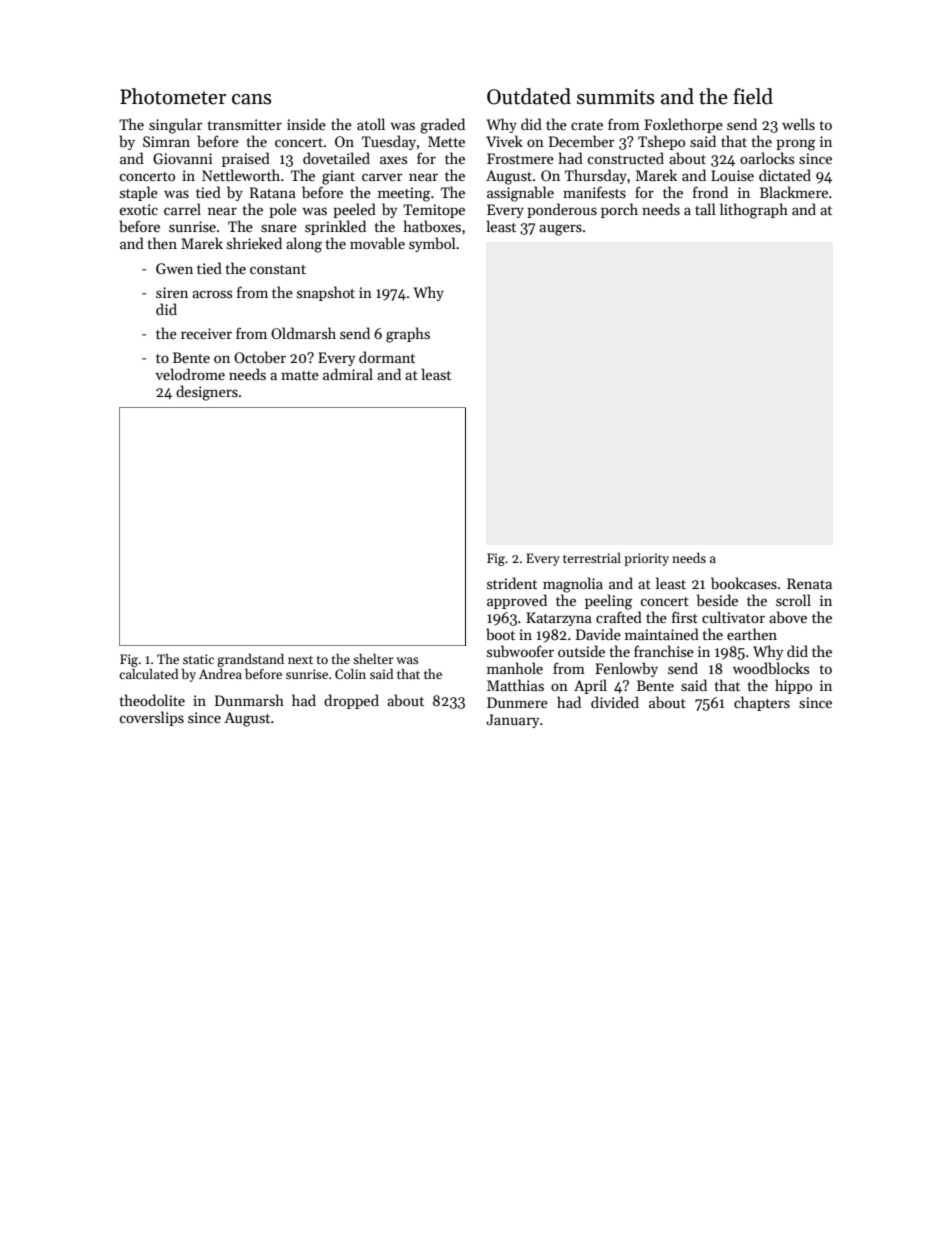  Describe the element at coordinates (753, 96) in the document. I see `field` at that location.
